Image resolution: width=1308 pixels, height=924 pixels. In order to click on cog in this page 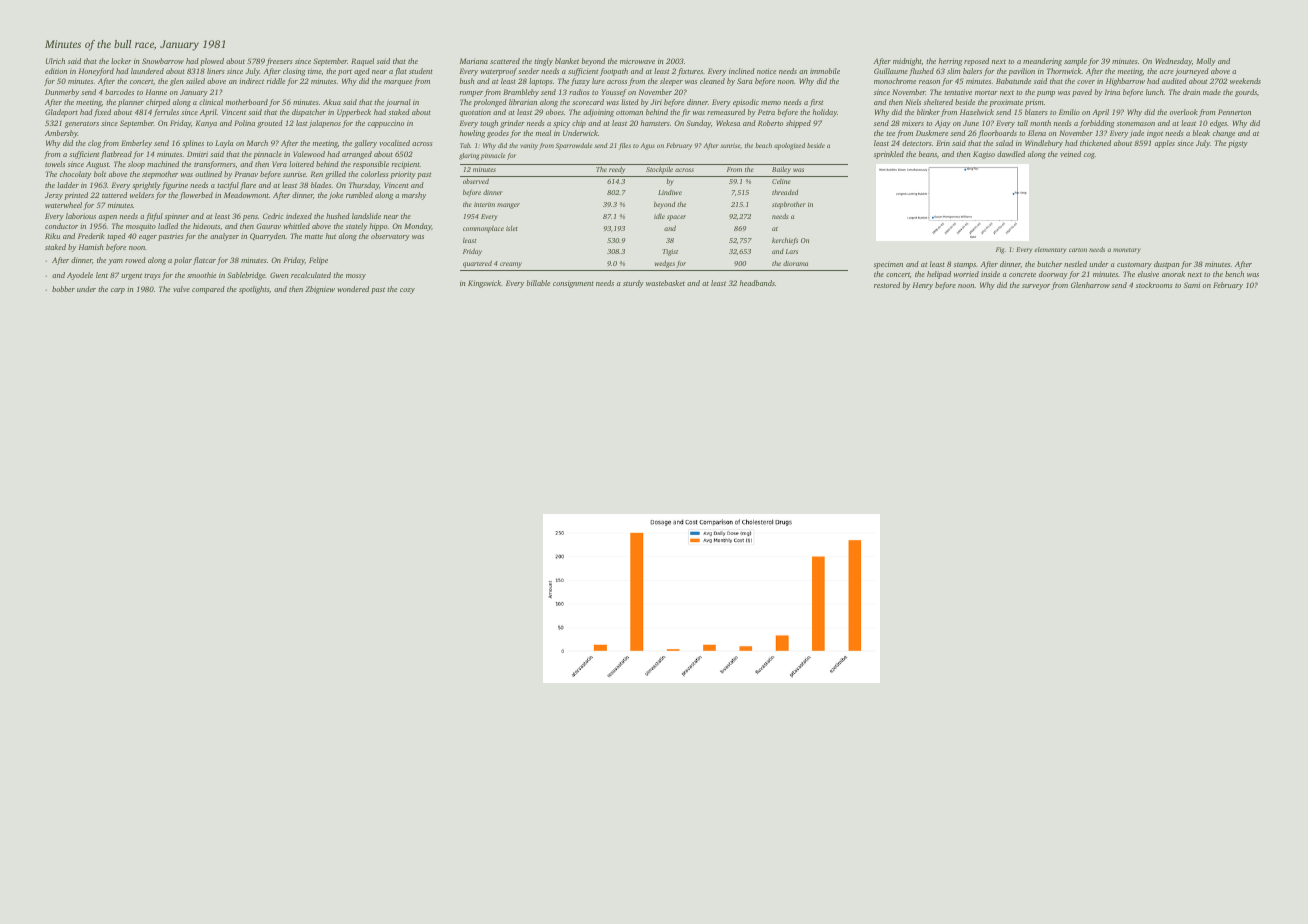, I will do `click(1089, 156)`.
